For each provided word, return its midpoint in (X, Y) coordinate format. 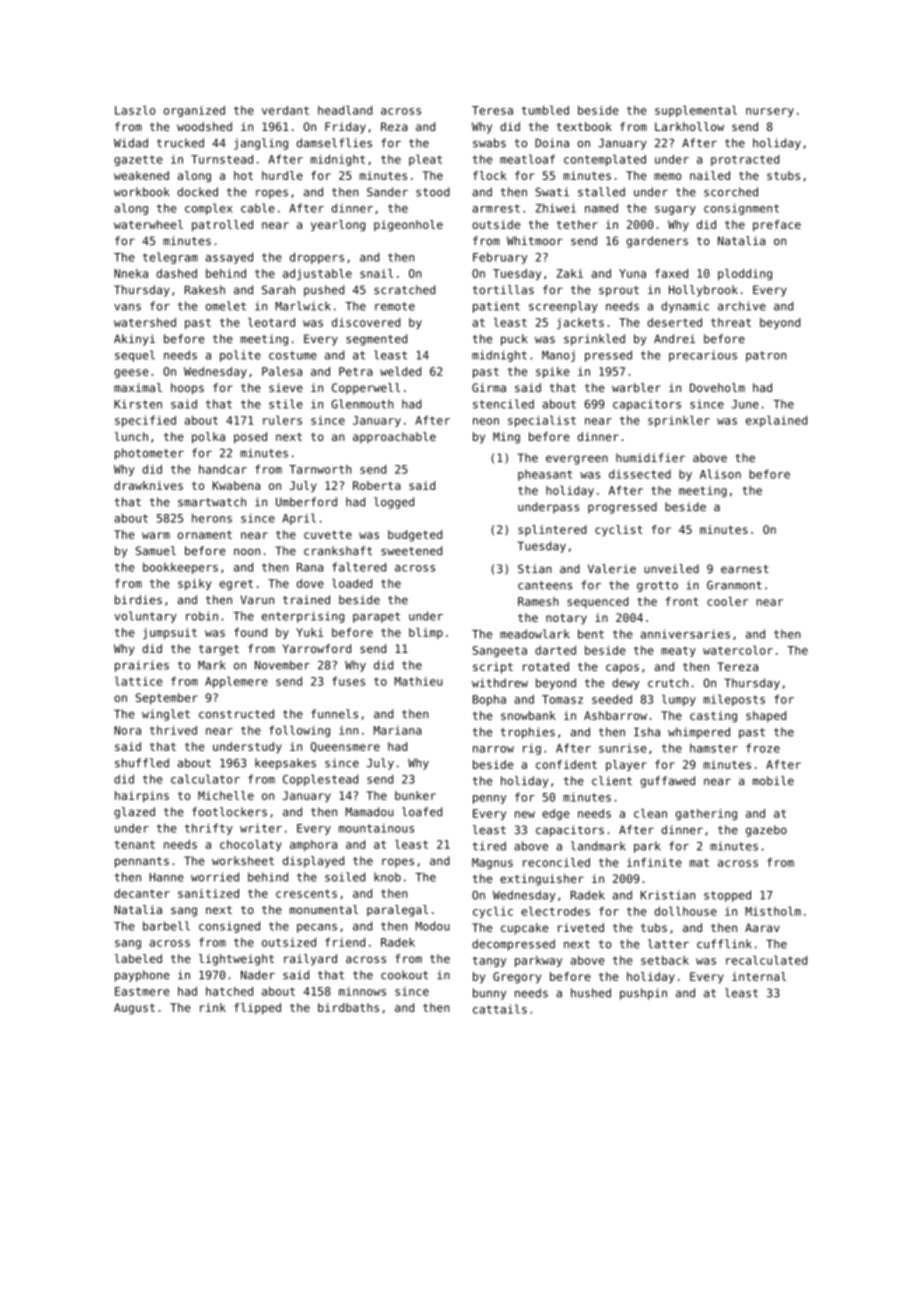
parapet (376, 617)
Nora (127, 730)
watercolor (738, 650)
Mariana (397, 730)
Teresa (492, 110)
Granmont (734, 585)
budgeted (415, 536)
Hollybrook (703, 291)
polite (240, 356)
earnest (745, 569)
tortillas (503, 290)
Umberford (306, 502)
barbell (166, 926)
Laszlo (135, 110)
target (219, 650)
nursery (770, 112)
